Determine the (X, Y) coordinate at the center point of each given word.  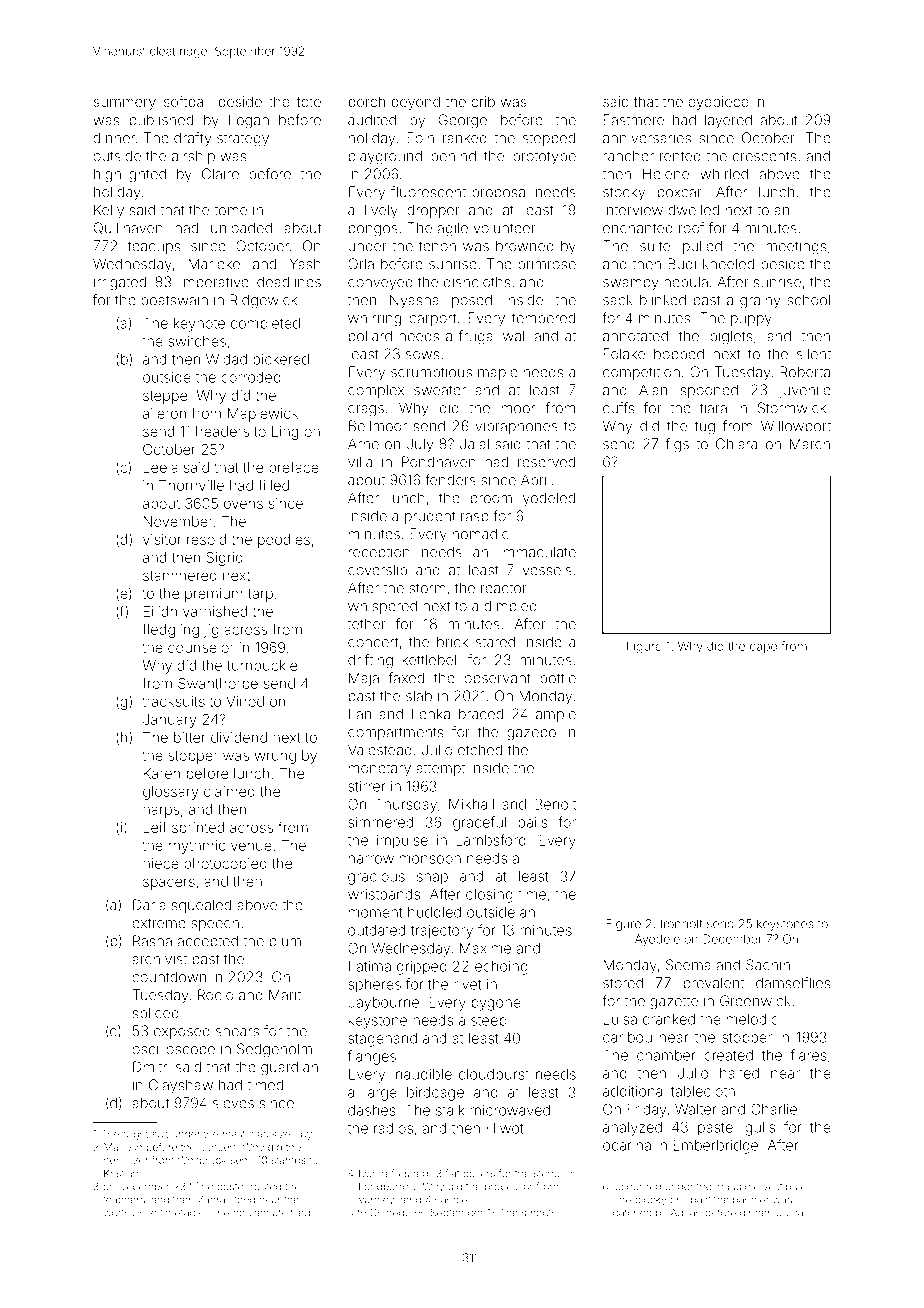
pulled (702, 247)
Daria (149, 905)
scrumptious (431, 373)
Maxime (485, 948)
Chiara (736, 444)
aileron (164, 413)
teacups (154, 247)
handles (454, 1200)
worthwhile (129, 1213)
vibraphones (516, 427)
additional (634, 1091)
